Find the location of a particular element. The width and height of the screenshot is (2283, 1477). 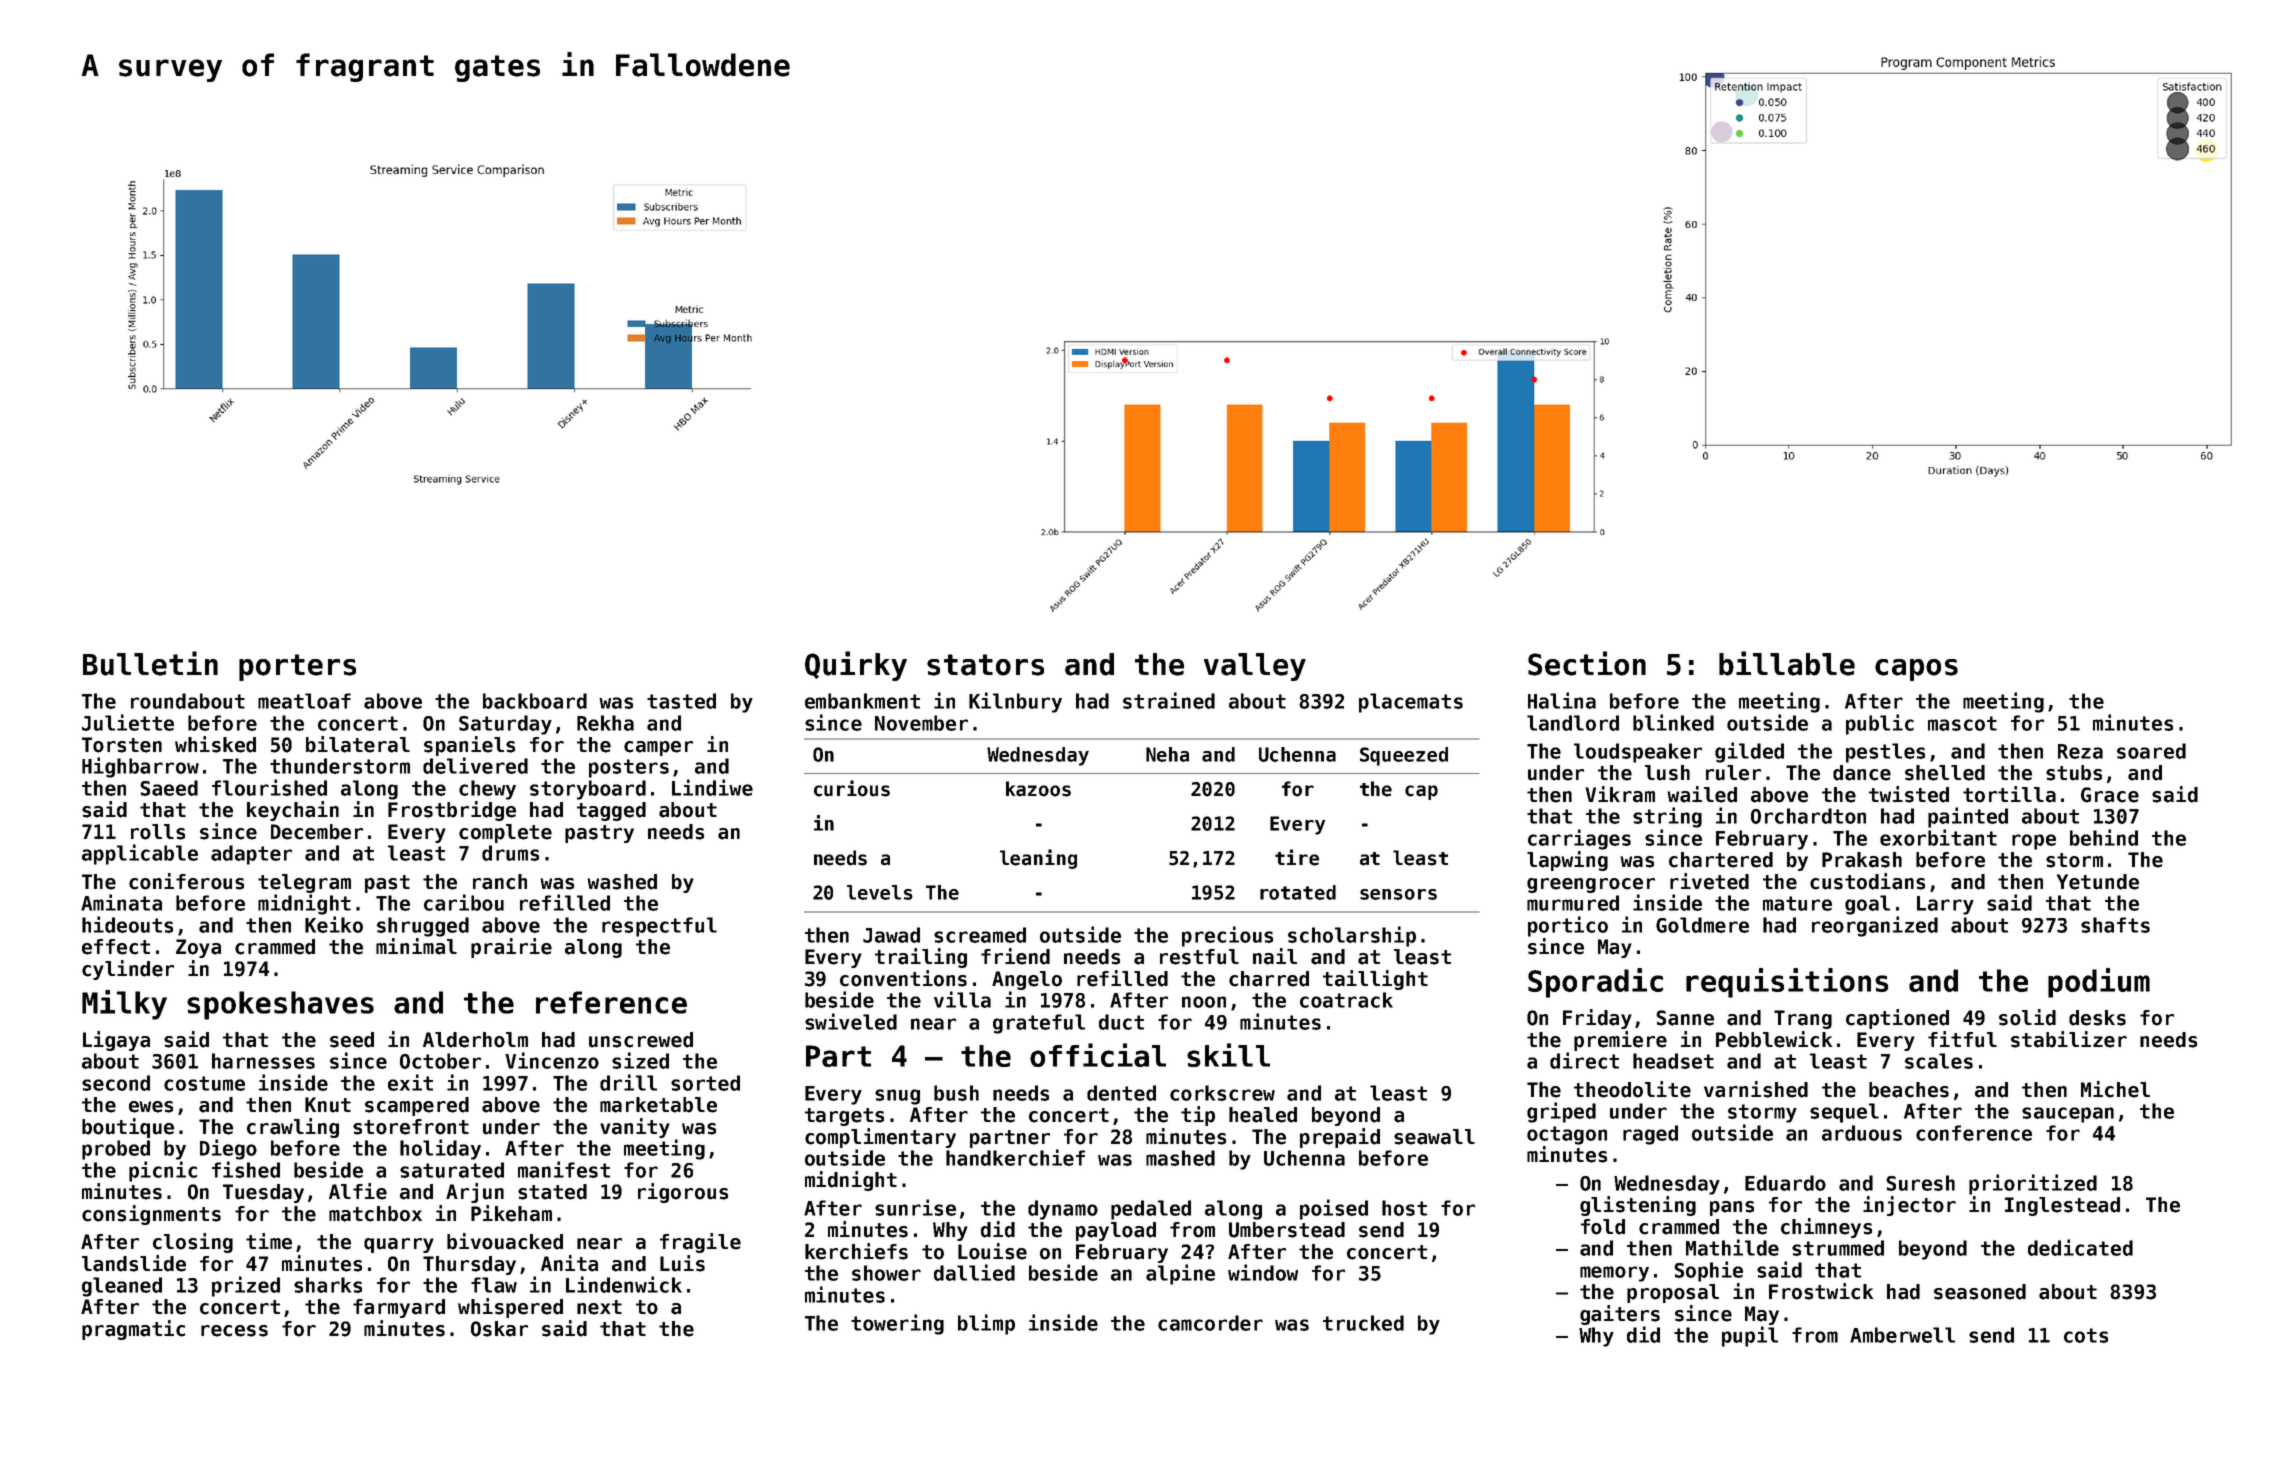

Frostwick is located at coordinates (1821, 1291).
